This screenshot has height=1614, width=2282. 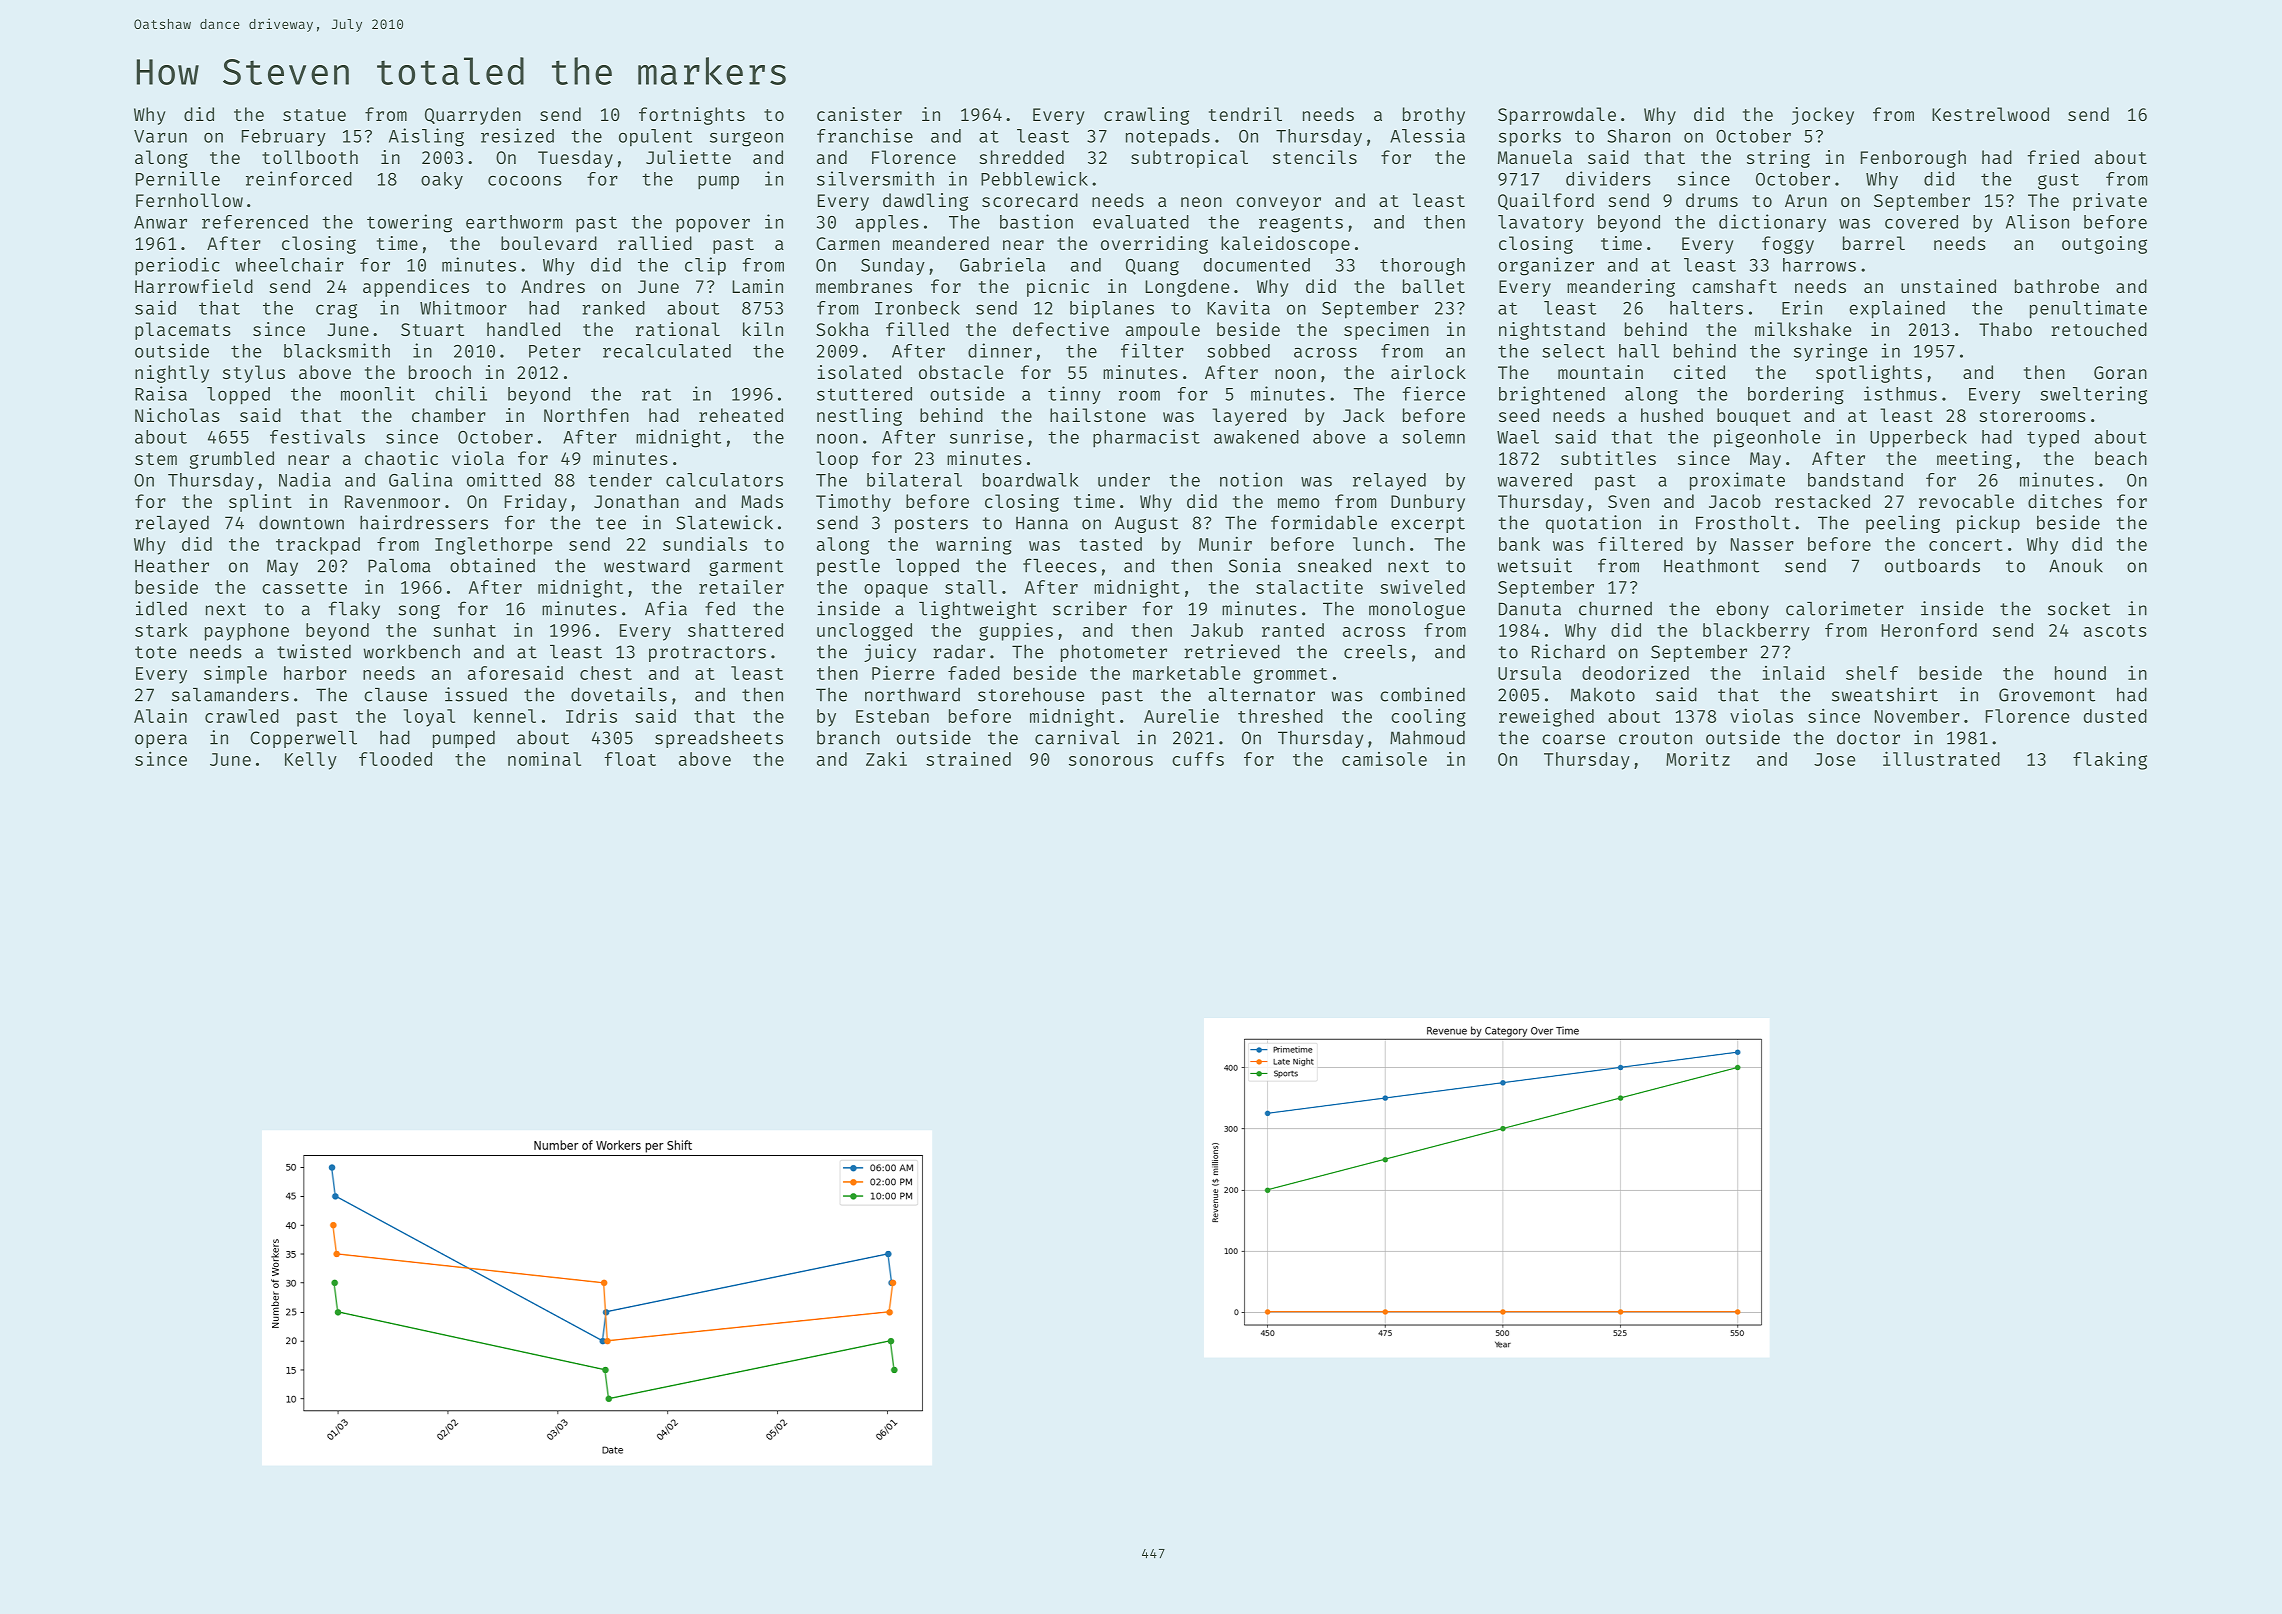 I want to click on statue, so click(x=314, y=115).
